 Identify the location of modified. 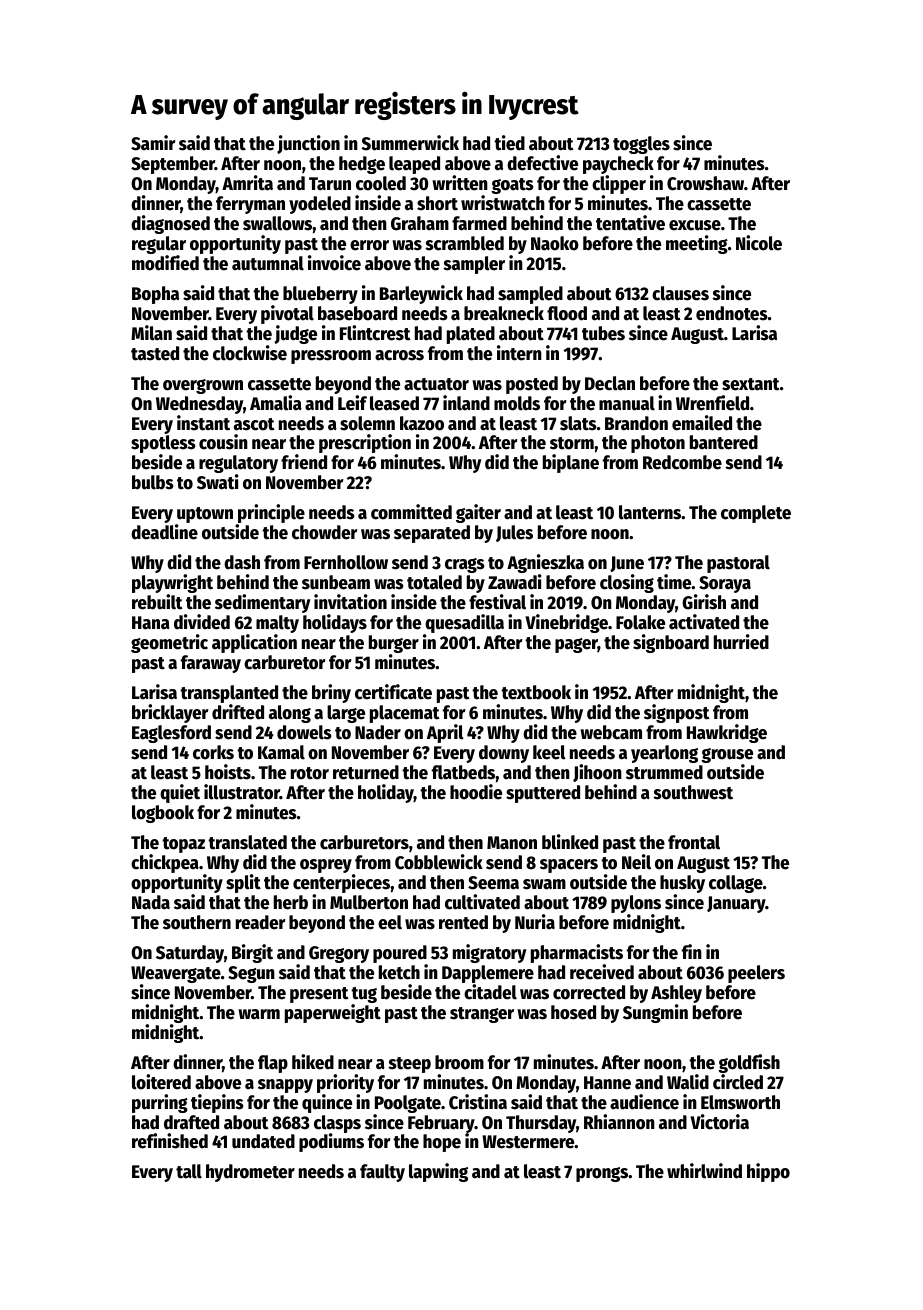
(165, 263).
